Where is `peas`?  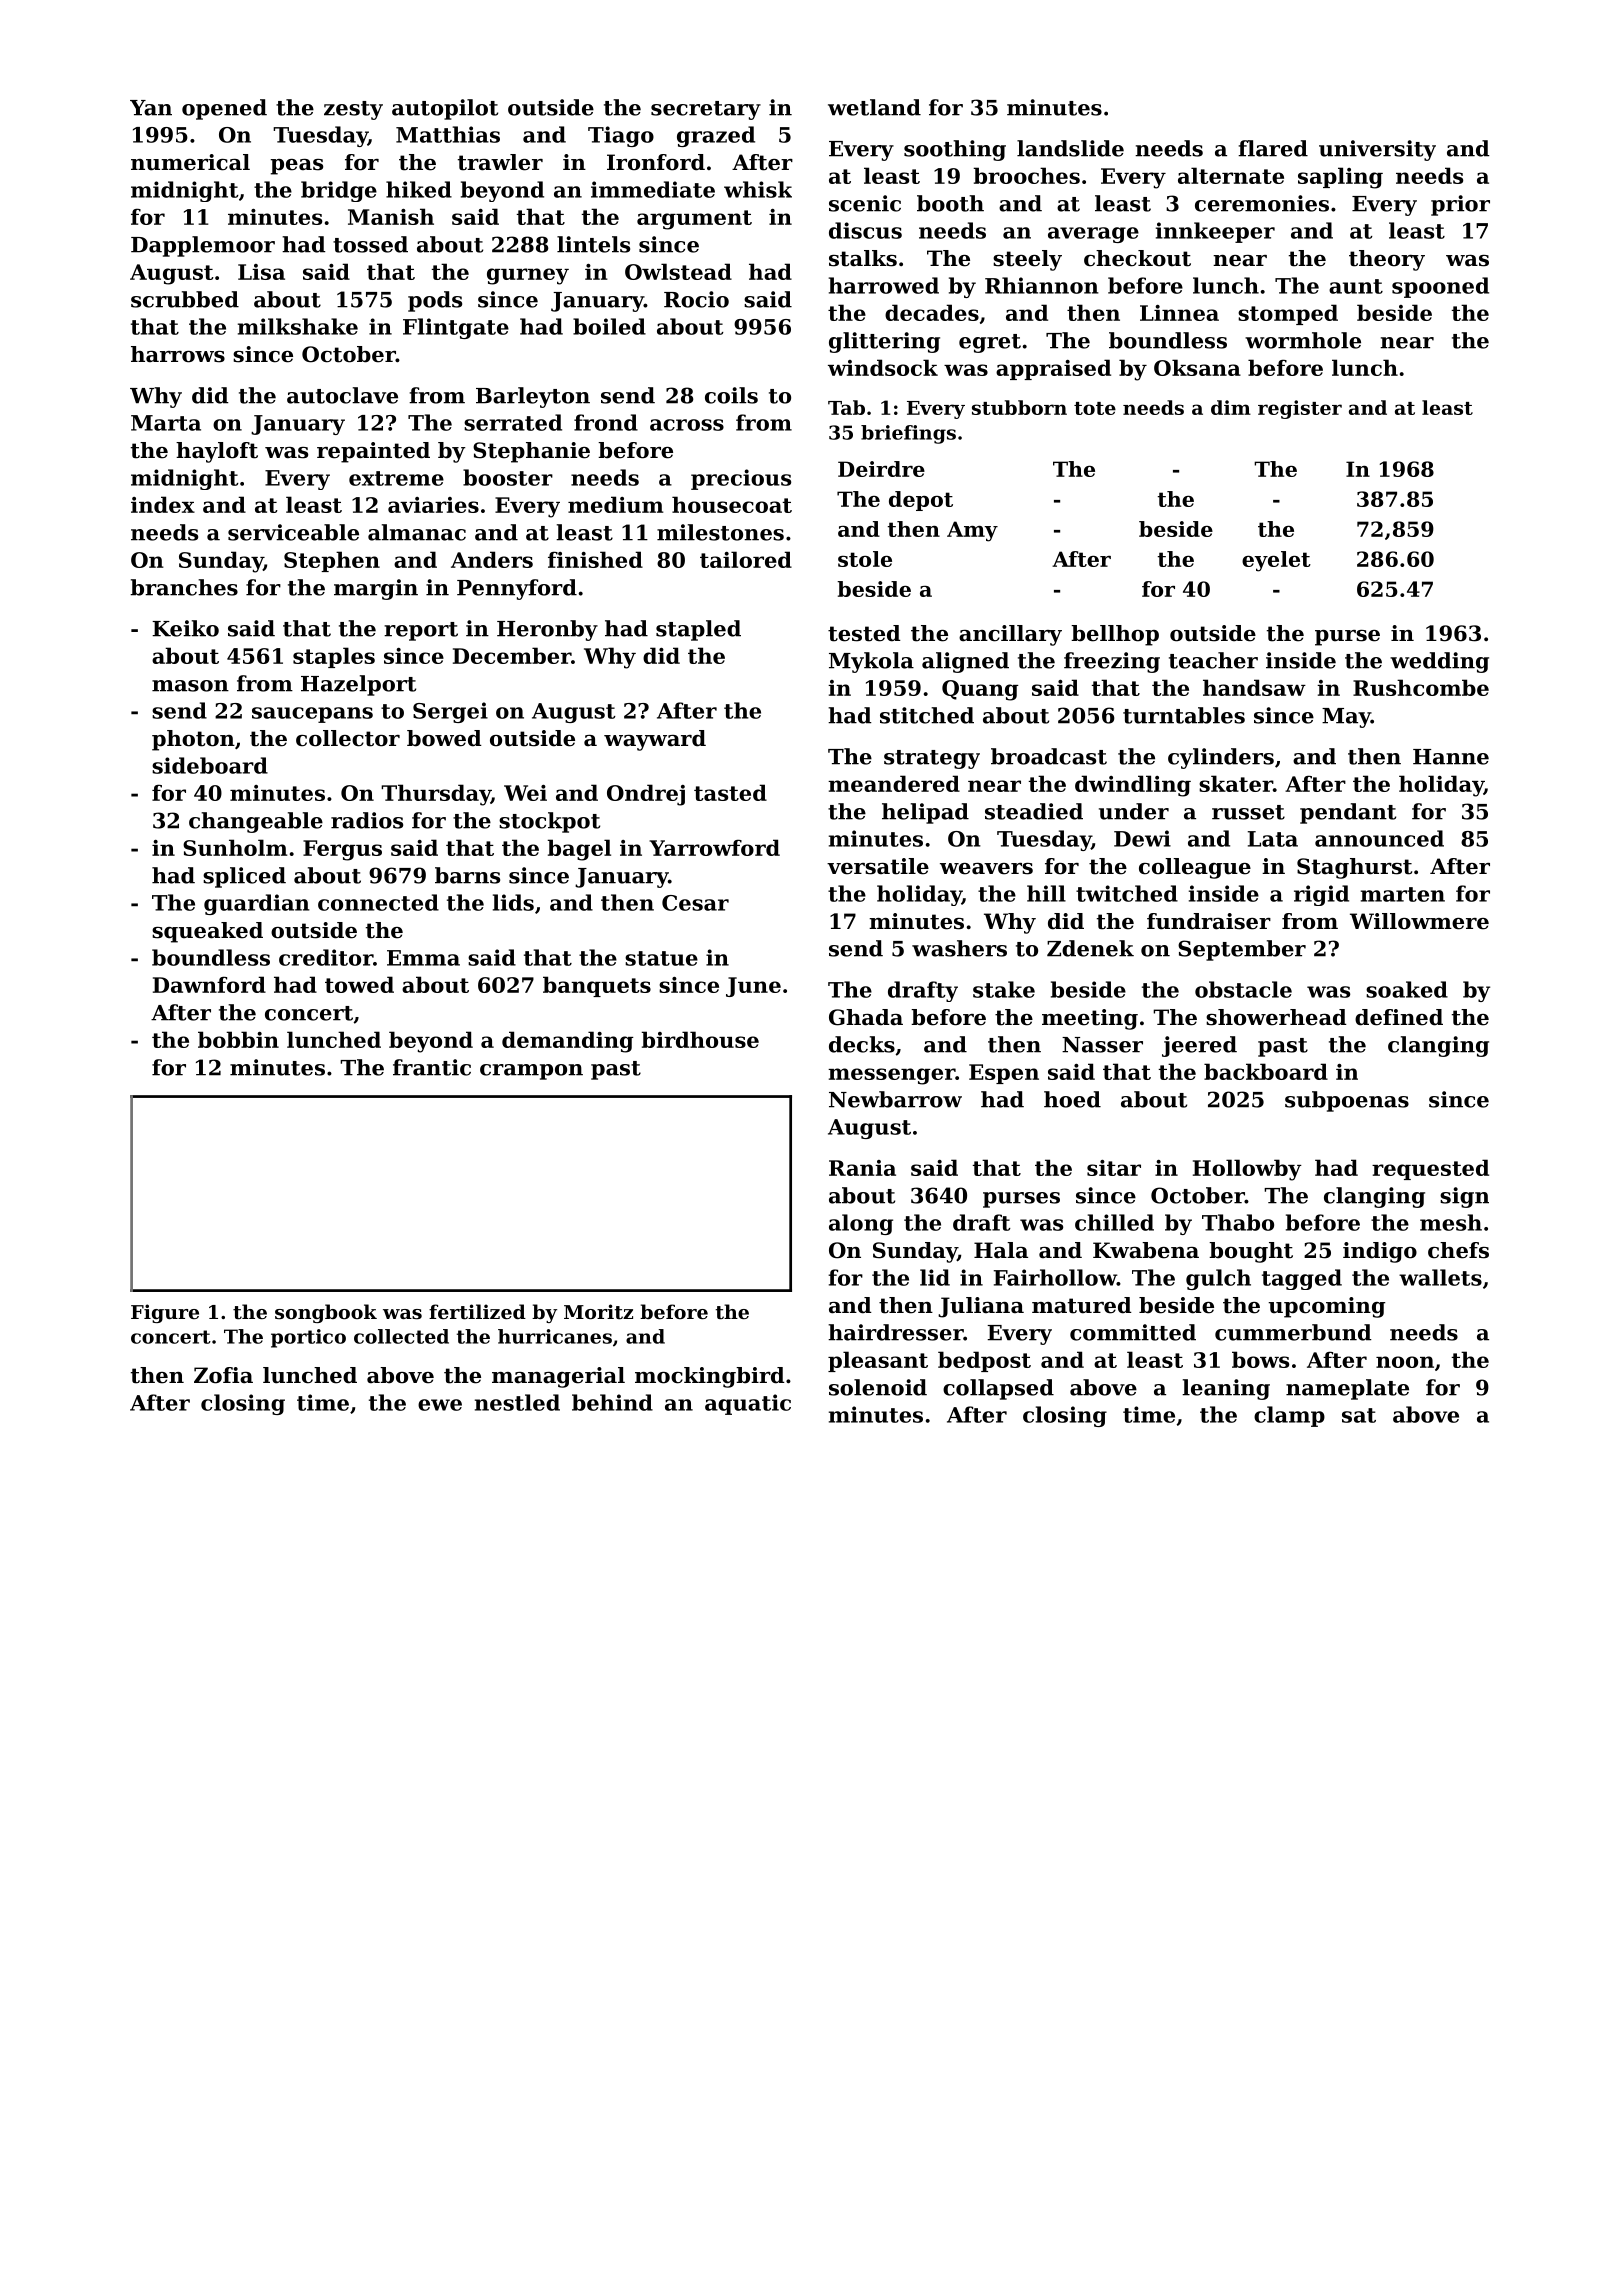 peas is located at coordinates (296, 167).
